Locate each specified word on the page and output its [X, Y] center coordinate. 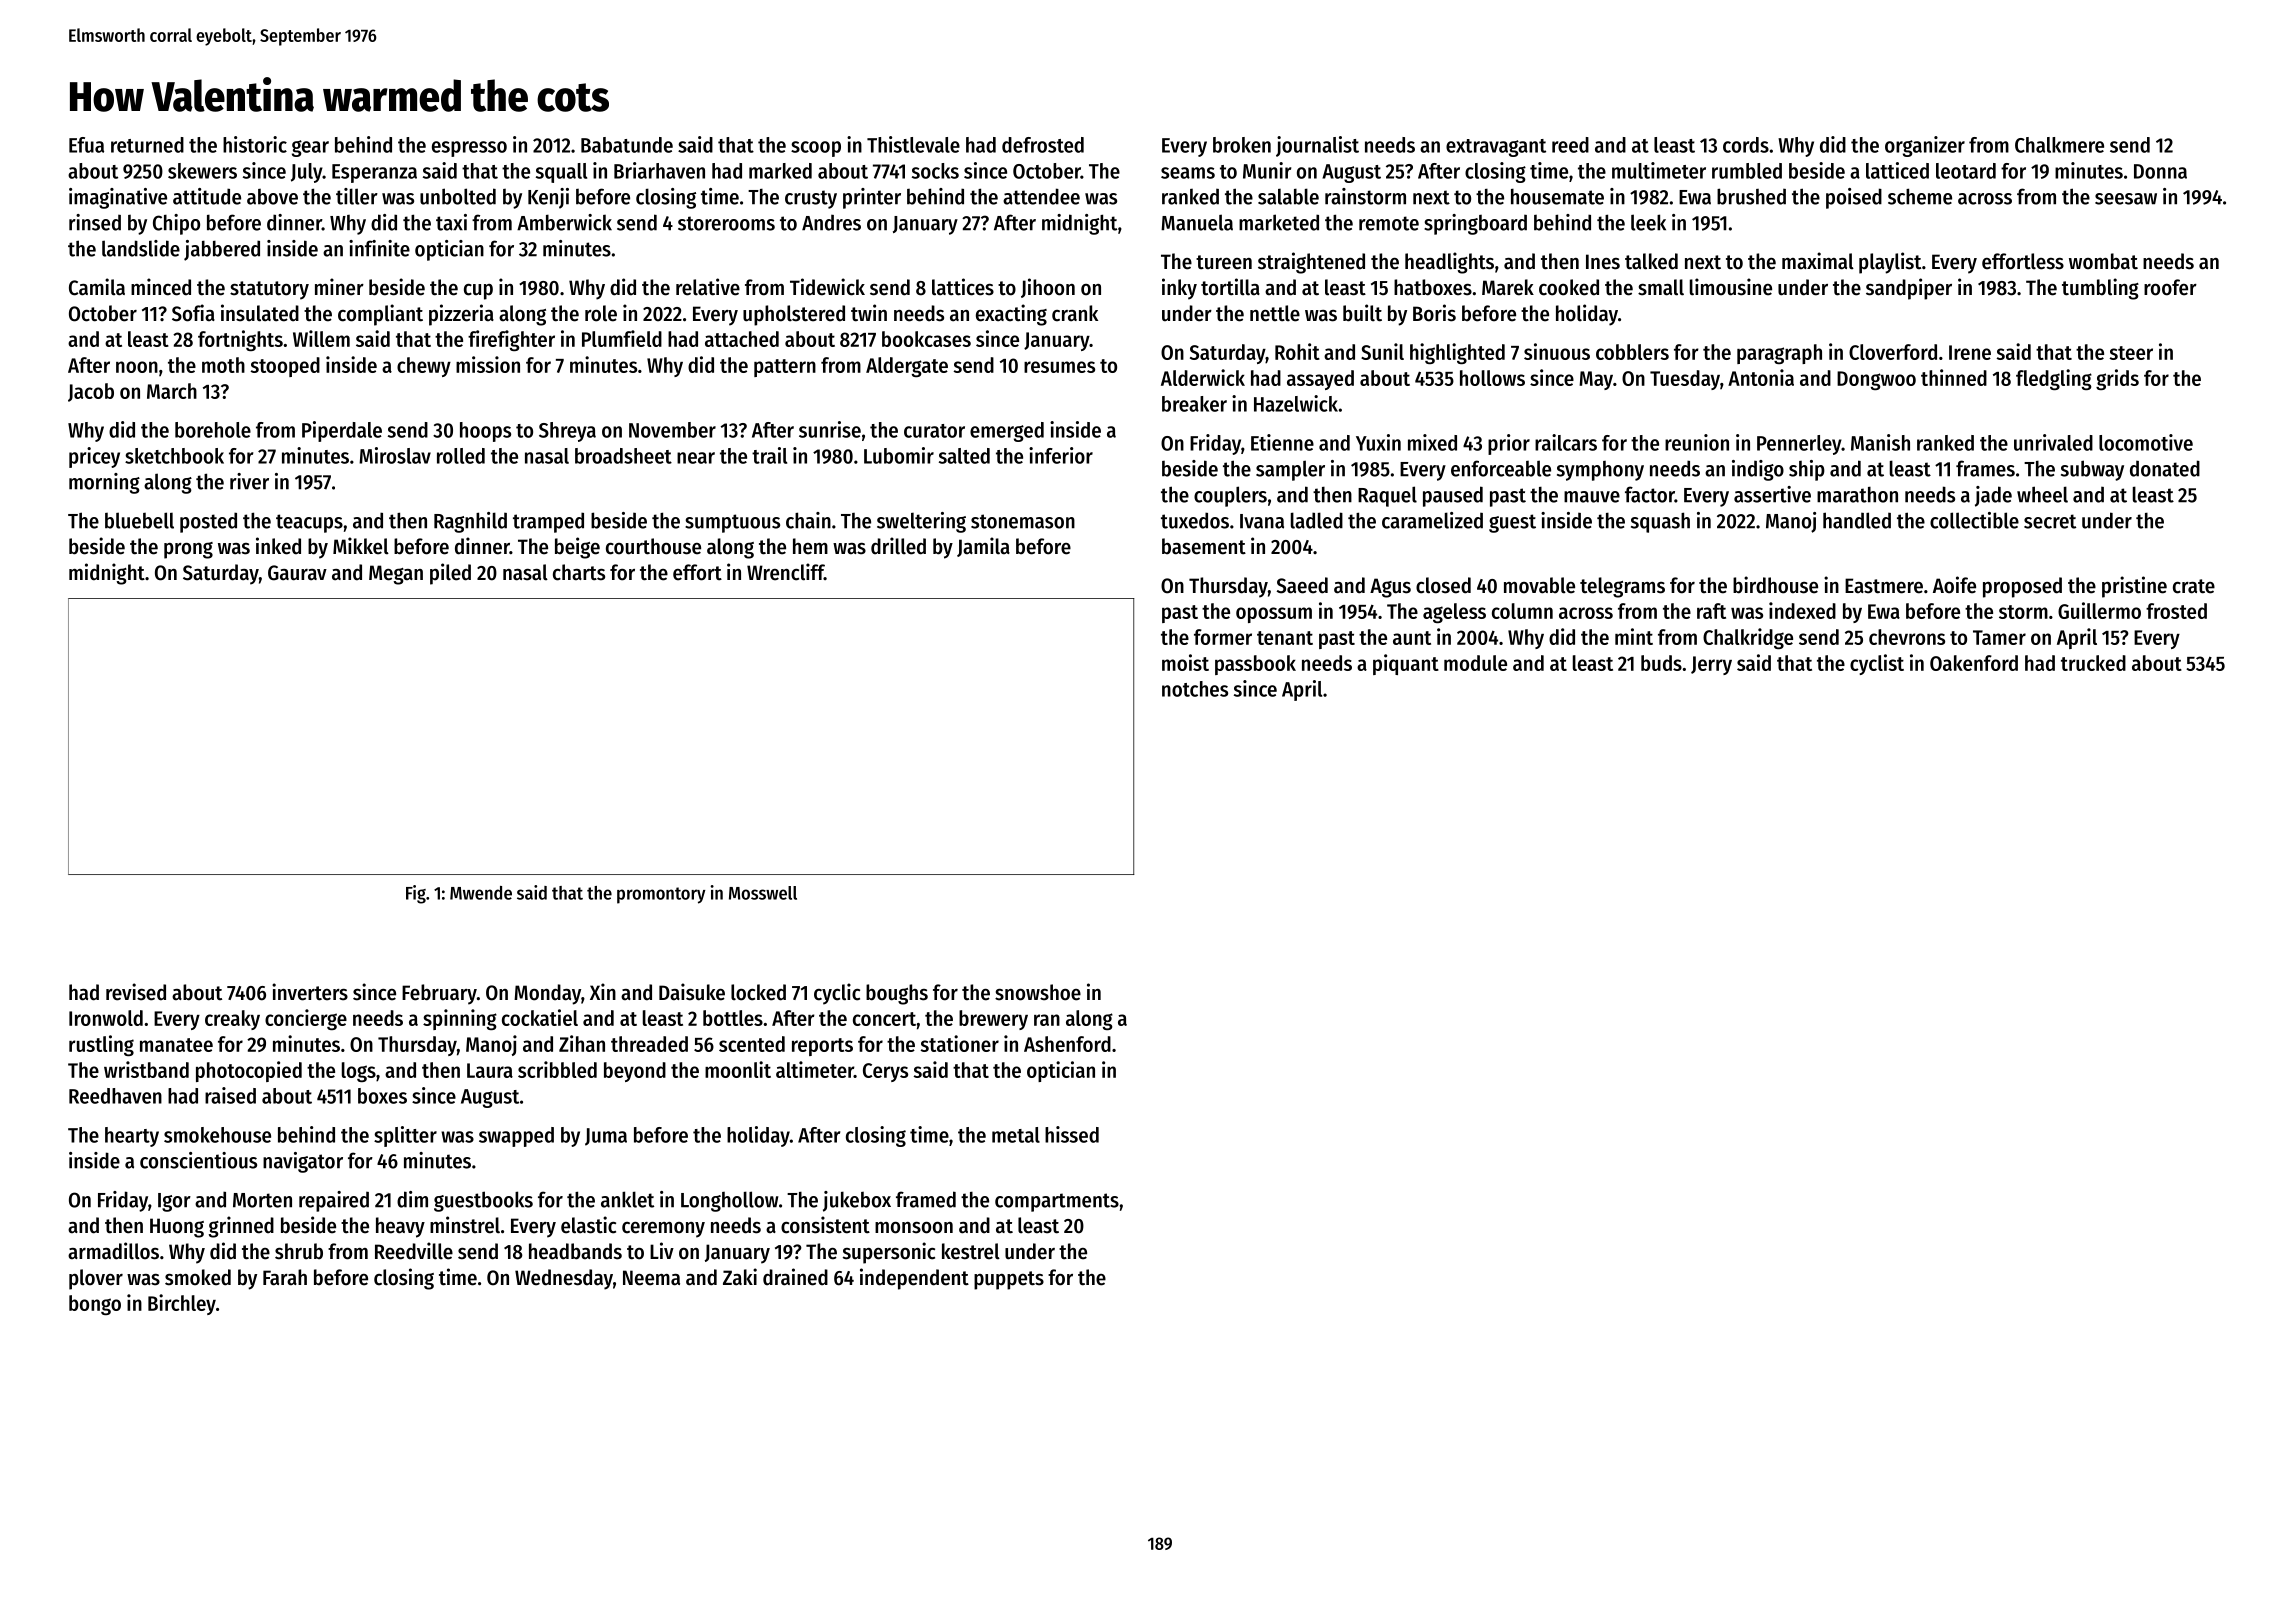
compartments [1057, 1202]
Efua [86, 145]
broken [1242, 145]
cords [1746, 145]
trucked [2093, 663]
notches [1195, 689]
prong [188, 550]
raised [230, 1095]
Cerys [885, 1072]
